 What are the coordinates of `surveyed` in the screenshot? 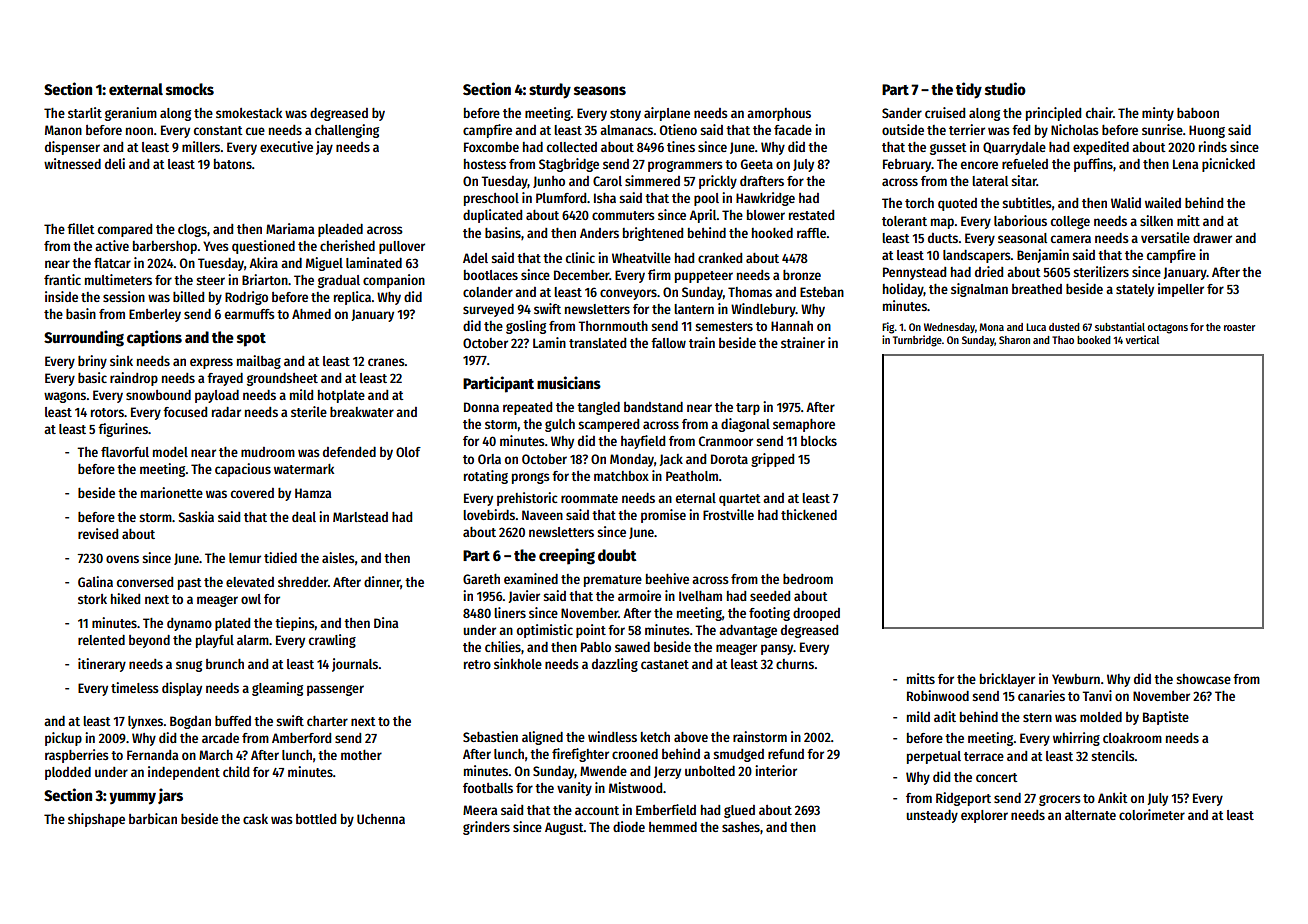 It's located at (488, 310).
